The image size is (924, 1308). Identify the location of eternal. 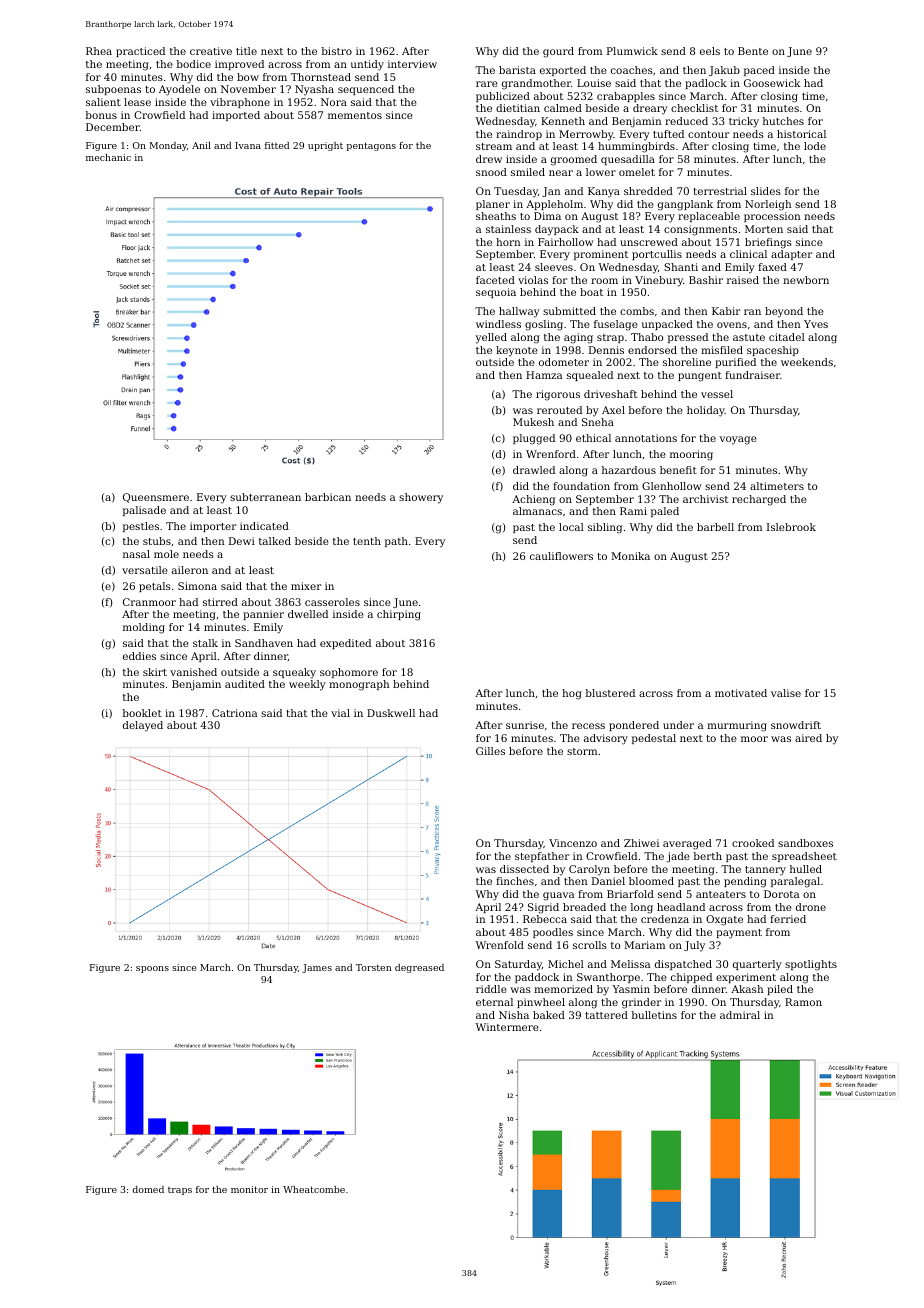
(494, 1002).
